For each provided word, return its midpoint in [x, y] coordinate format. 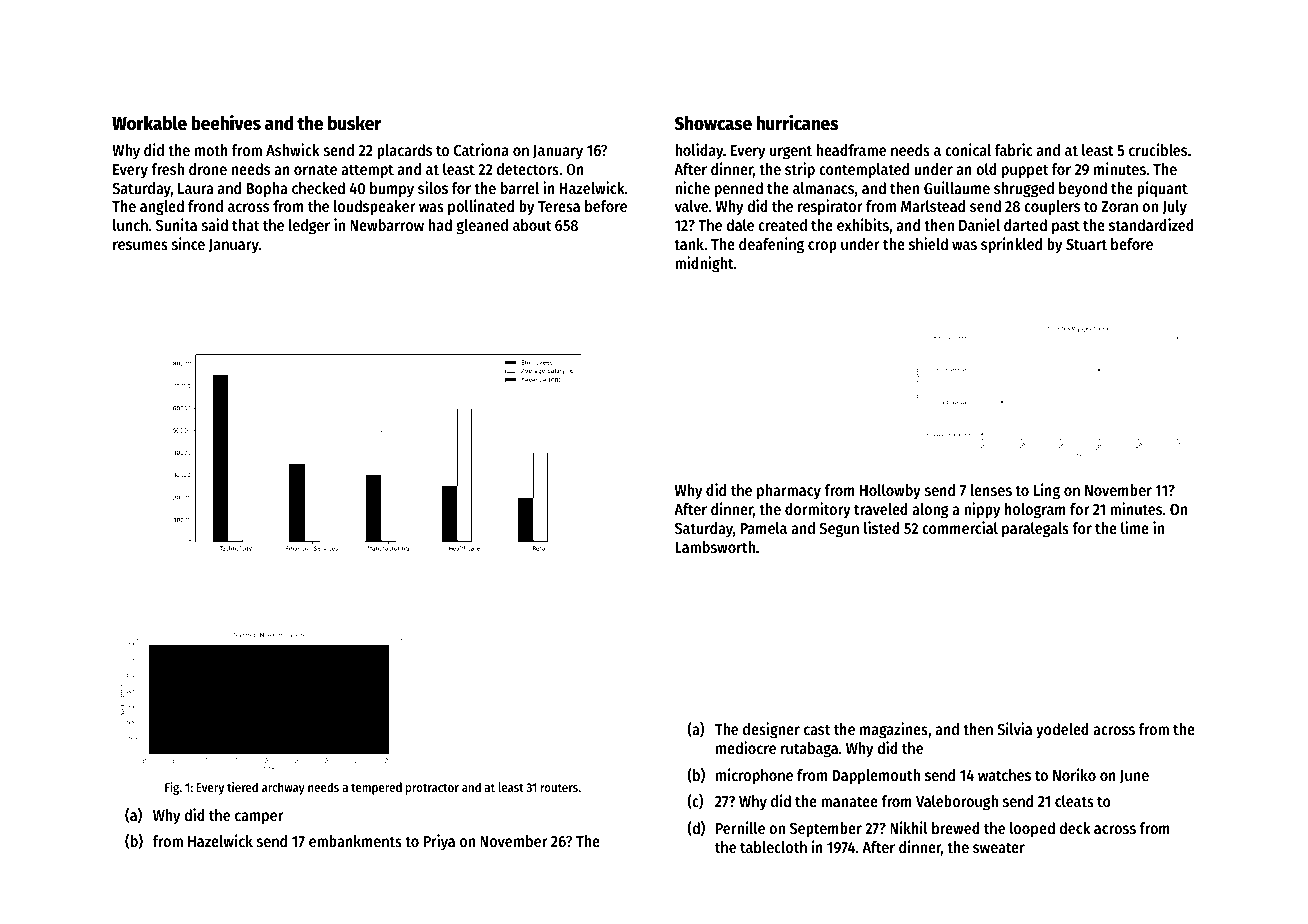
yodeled [1062, 731]
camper [259, 818]
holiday [699, 151]
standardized [1151, 224]
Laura [195, 188]
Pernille [740, 827]
